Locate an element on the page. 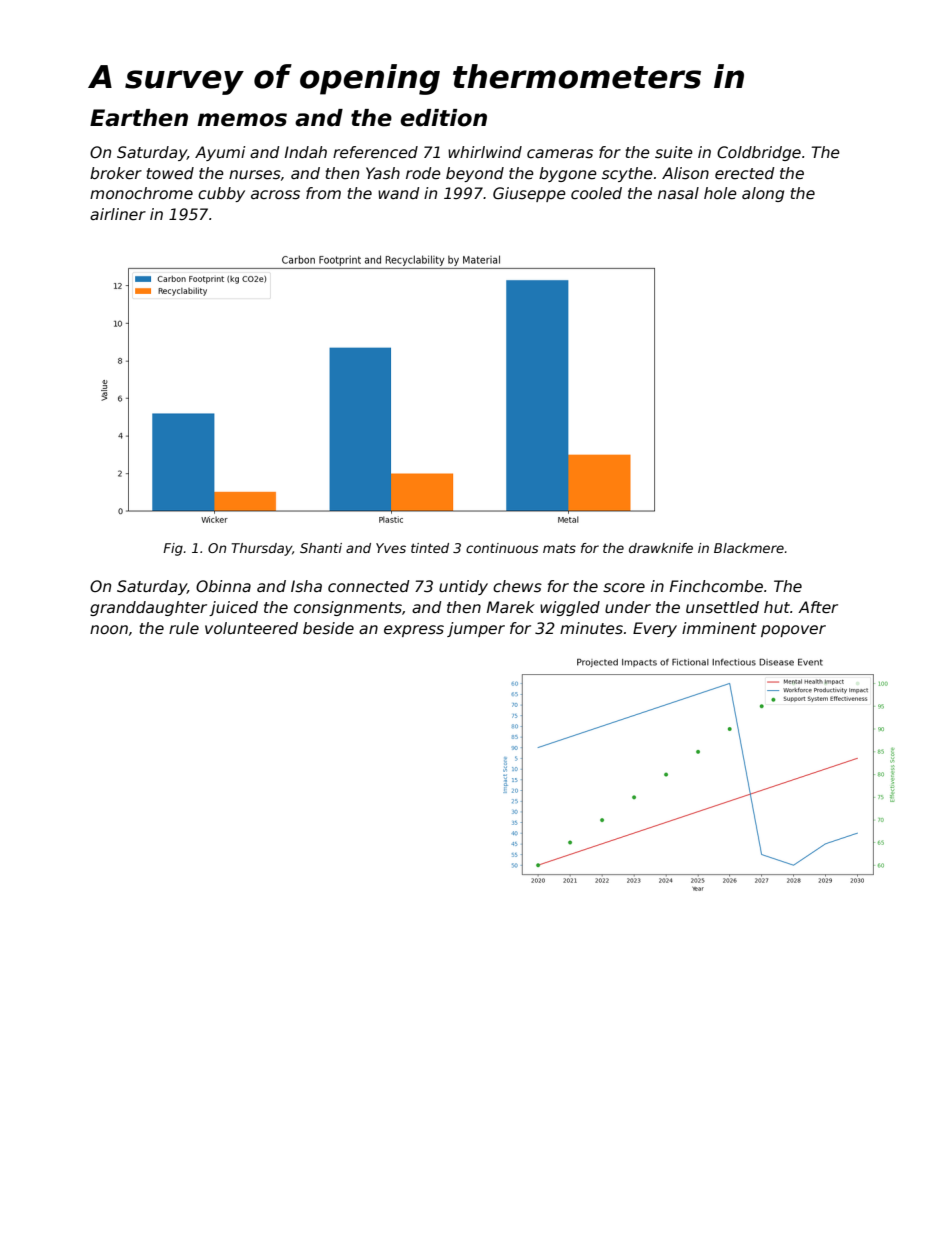 The height and width of the document is (1233, 952). tinted is located at coordinates (430, 548).
